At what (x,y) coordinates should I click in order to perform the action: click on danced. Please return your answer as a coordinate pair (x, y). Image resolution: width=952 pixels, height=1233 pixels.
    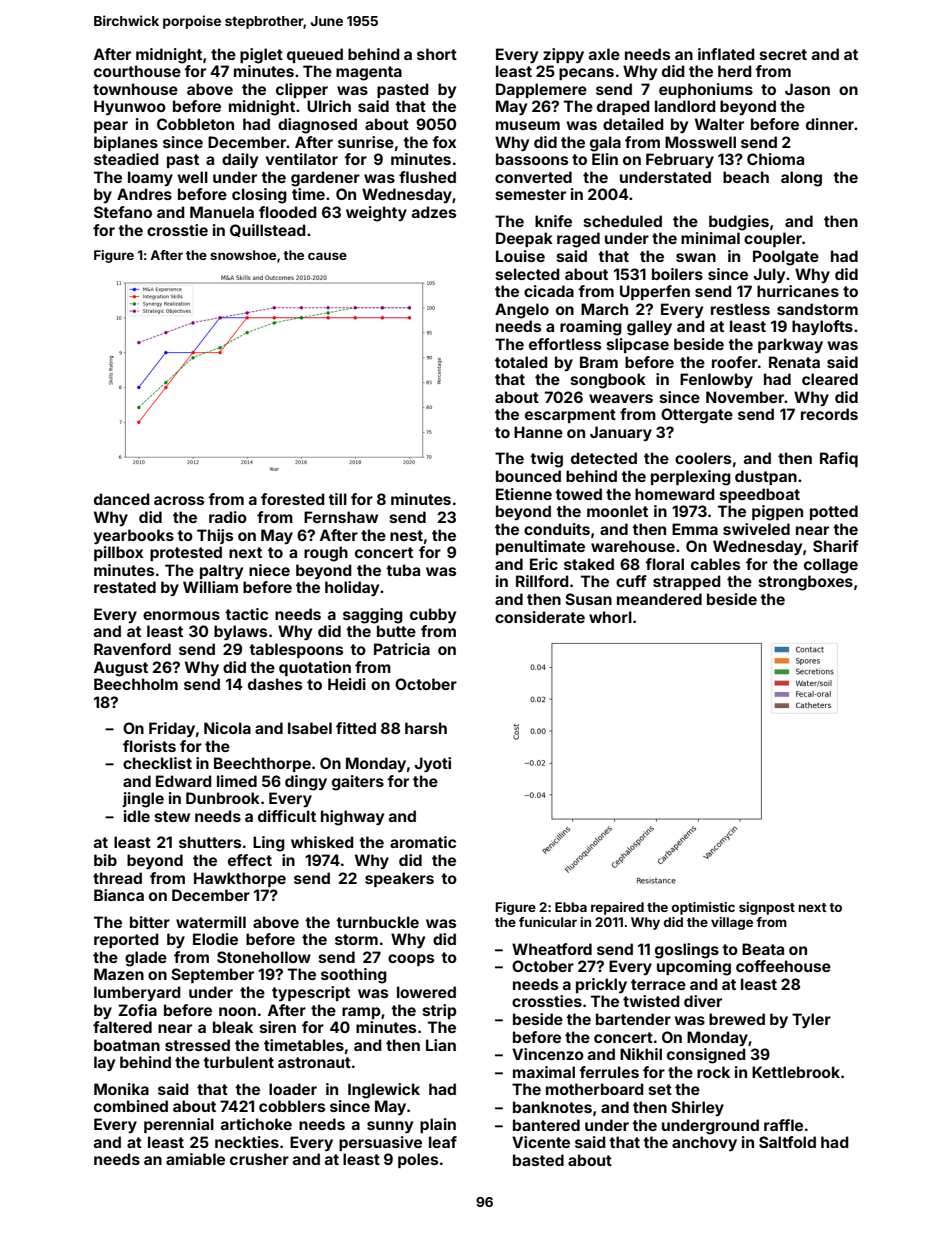
    Looking at the image, I should click on (122, 499).
